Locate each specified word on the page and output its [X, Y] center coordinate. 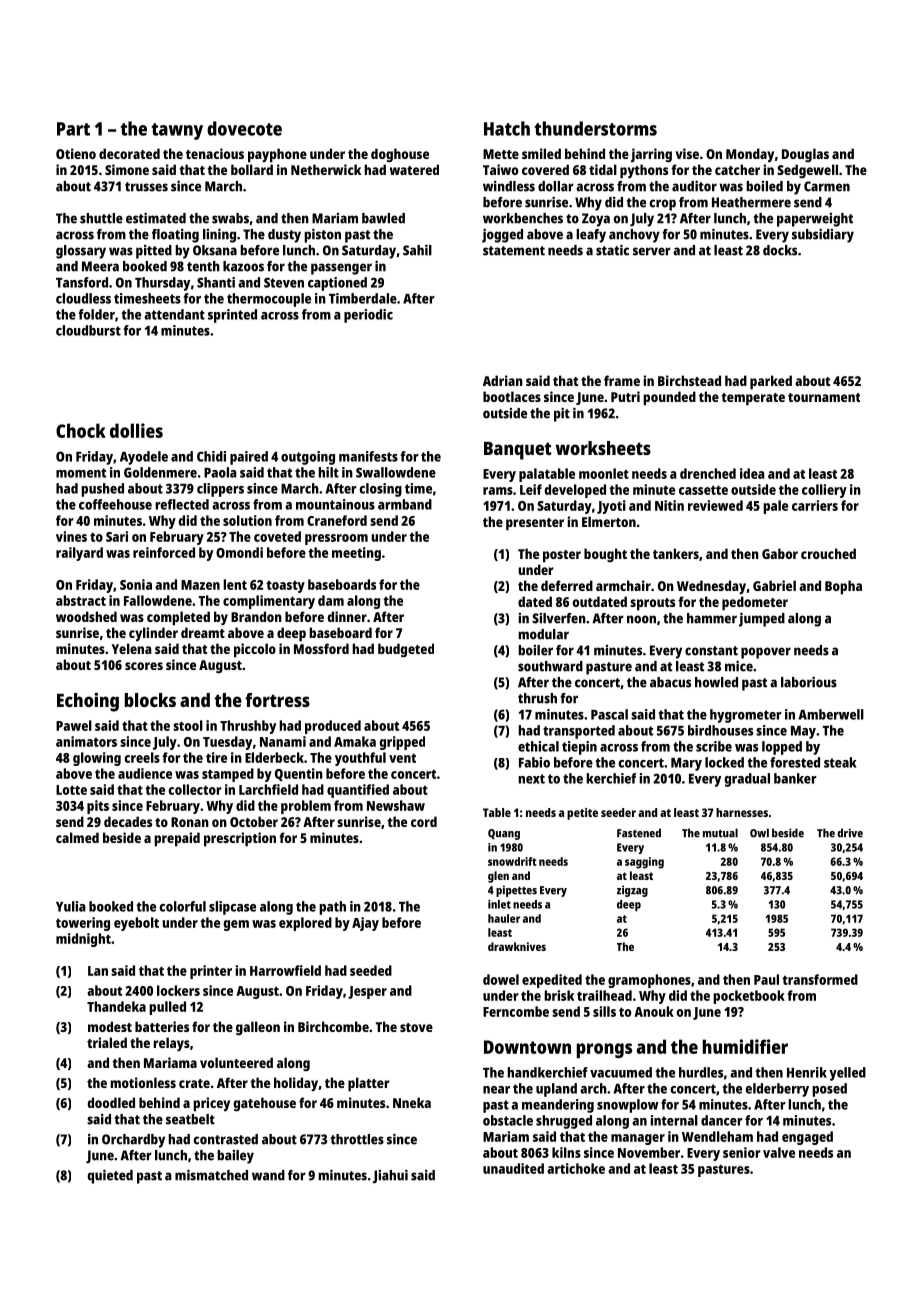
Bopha [843, 587]
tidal [603, 169]
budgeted [406, 650]
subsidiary [823, 235]
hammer [712, 618]
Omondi [239, 552]
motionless [143, 1082]
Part [73, 129]
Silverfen [559, 618]
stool [188, 725]
